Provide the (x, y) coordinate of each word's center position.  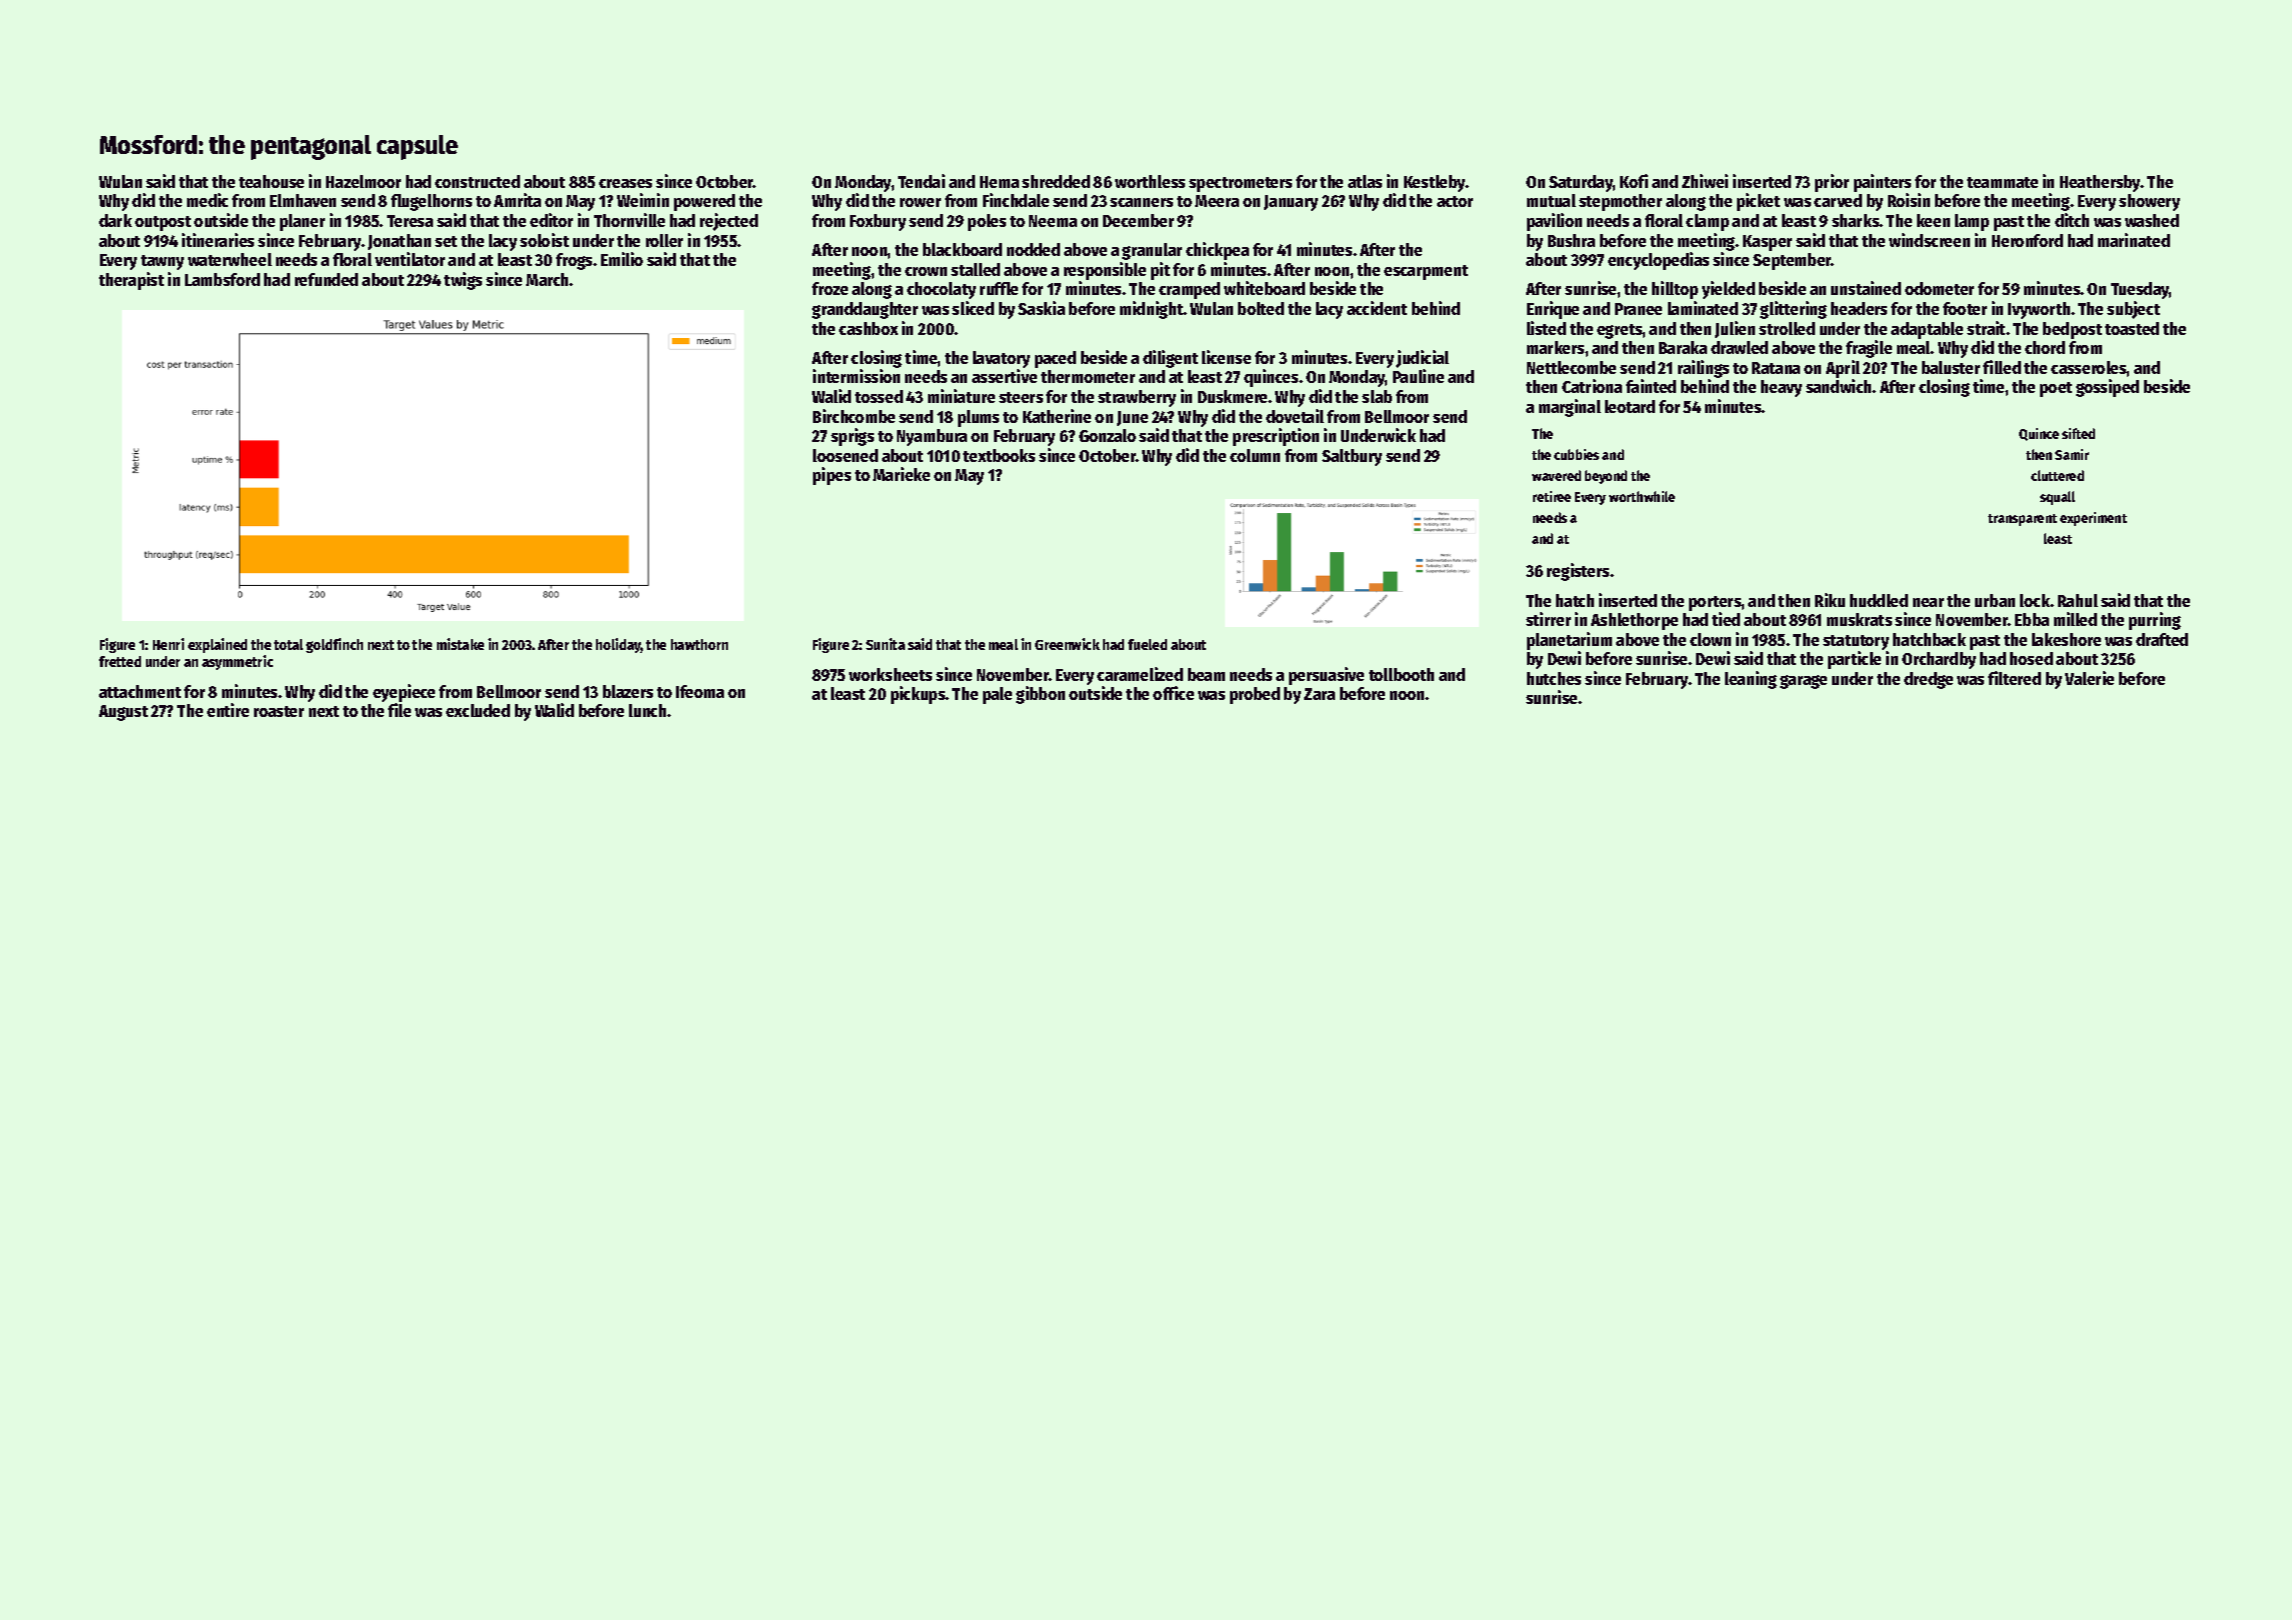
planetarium (1569, 641)
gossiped (2107, 388)
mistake (460, 644)
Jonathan (399, 242)
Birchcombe (854, 416)
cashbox (868, 328)
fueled (1147, 644)
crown (926, 271)
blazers (628, 691)
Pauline (1418, 376)
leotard (1630, 406)
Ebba (2032, 619)
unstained (1866, 288)
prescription (1276, 437)
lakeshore (2066, 639)
